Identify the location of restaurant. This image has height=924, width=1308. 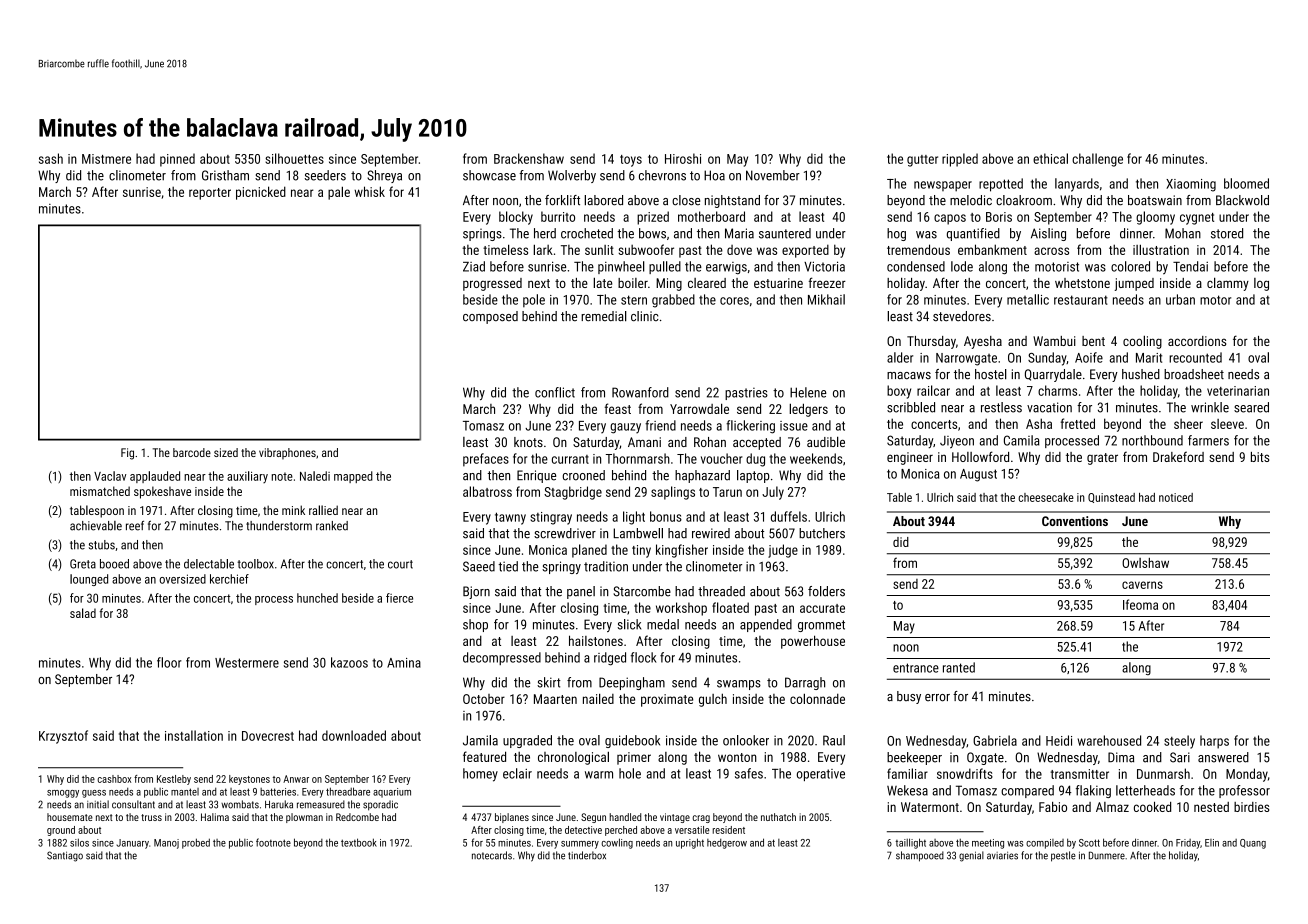
(1081, 300).
